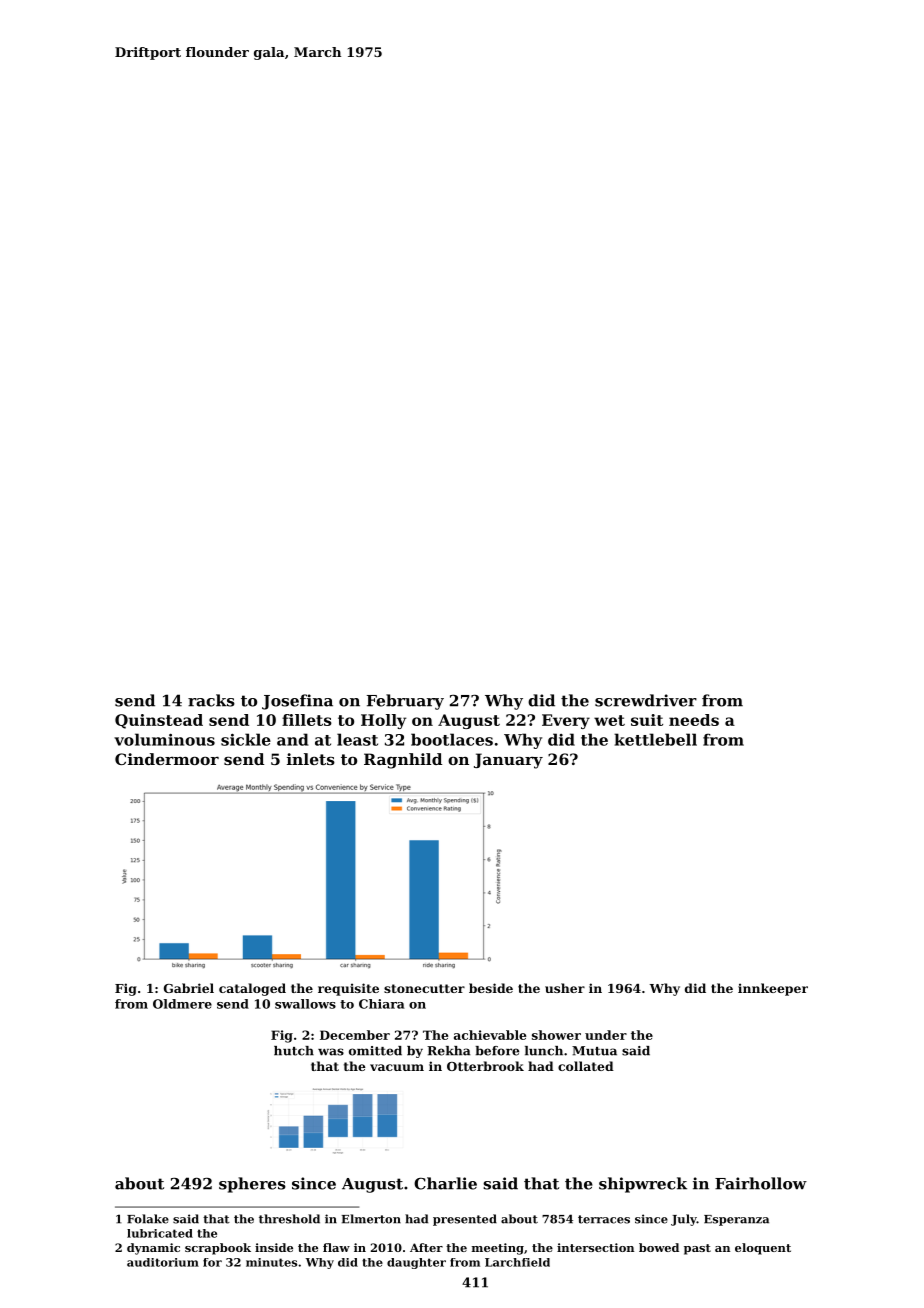 This screenshot has width=924, height=1308. What do you see at coordinates (655, 739) in the screenshot?
I see `kettlebell` at bounding box center [655, 739].
